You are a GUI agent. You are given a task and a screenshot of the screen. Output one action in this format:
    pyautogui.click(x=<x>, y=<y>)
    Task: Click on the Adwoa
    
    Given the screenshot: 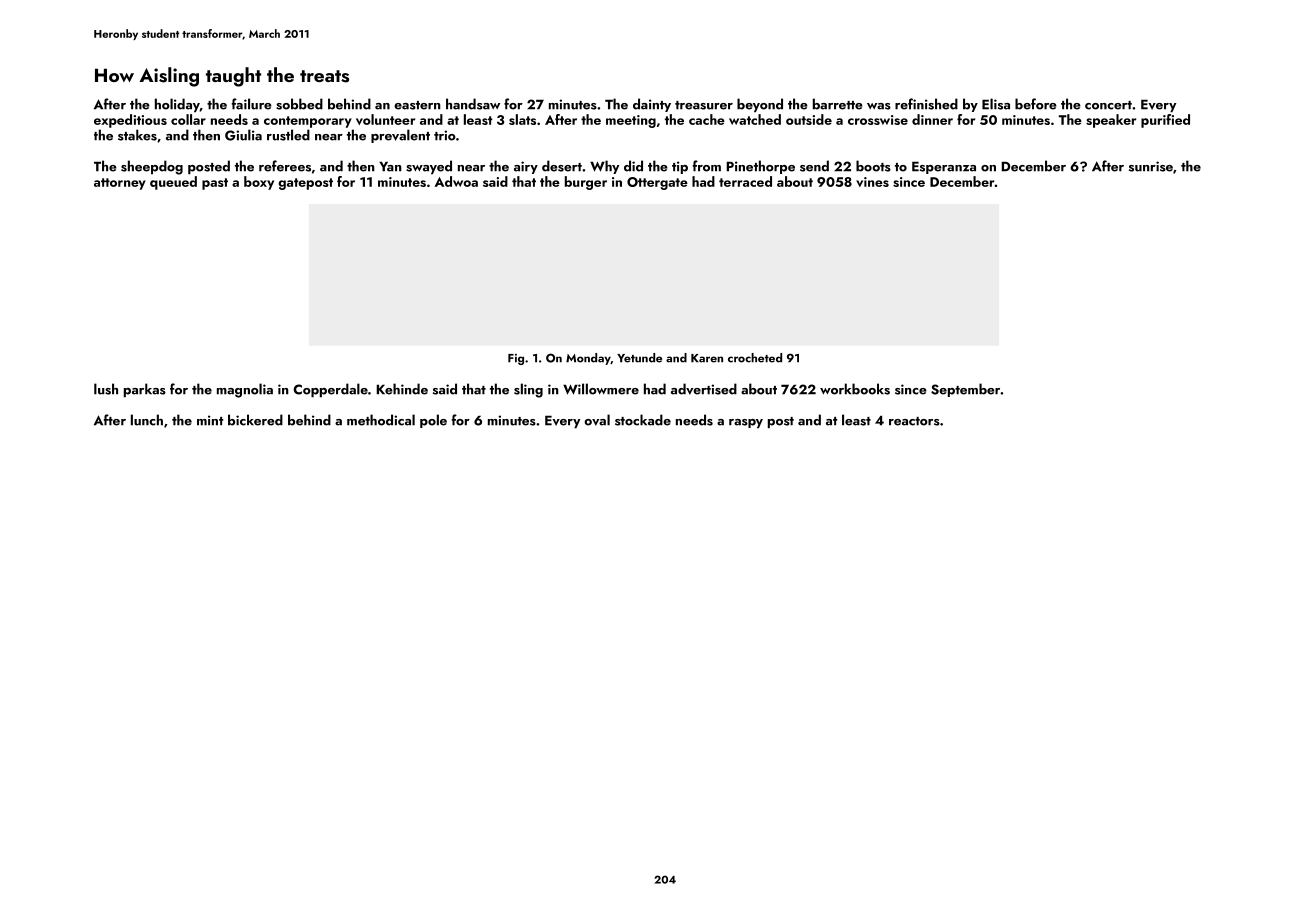 What is the action you would take?
    pyautogui.click(x=456, y=181)
